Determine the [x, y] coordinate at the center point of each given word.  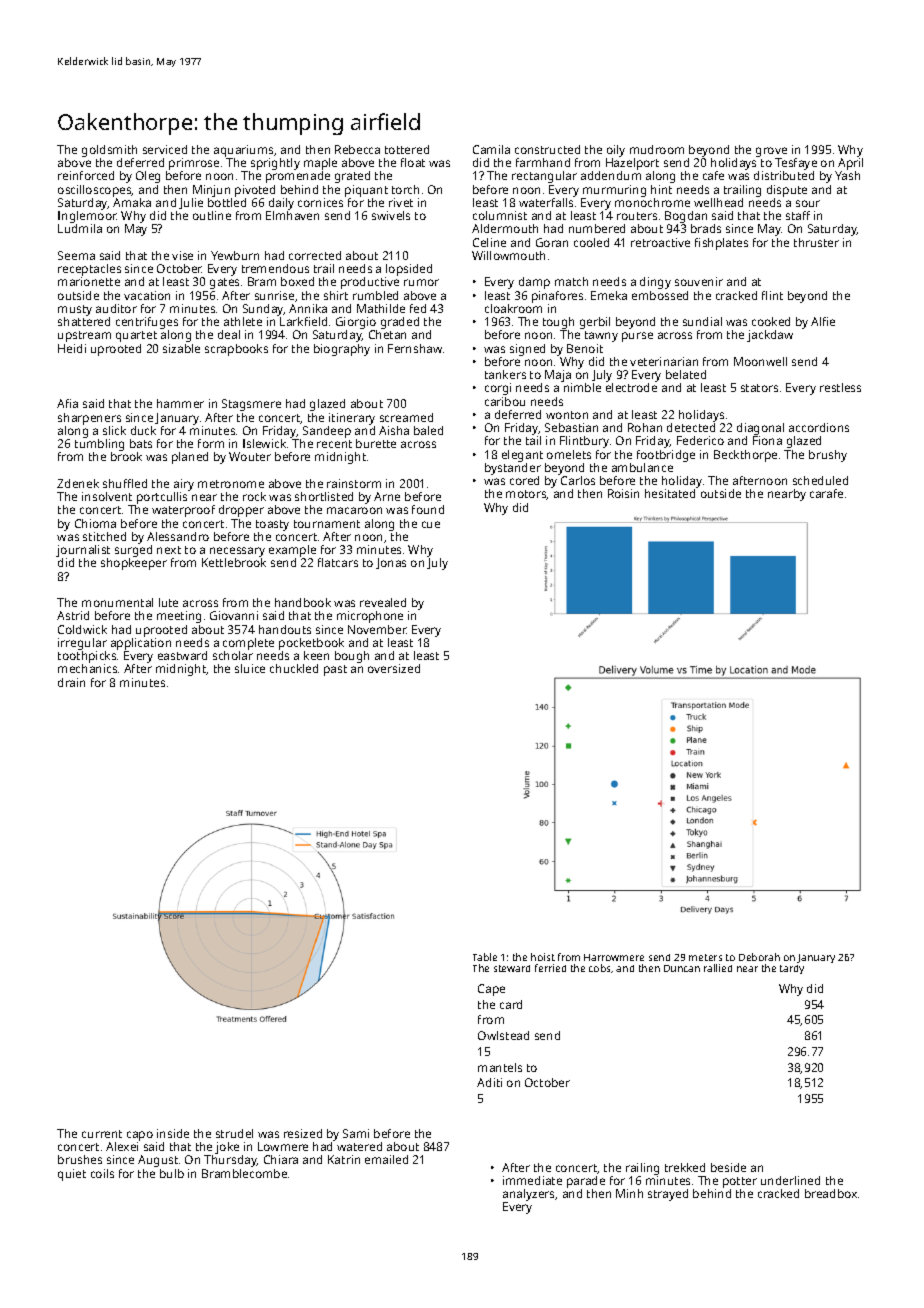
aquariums [243, 151]
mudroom [657, 149]
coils [102, 1173]
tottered [407, 149]
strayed [668, 1195]
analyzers [529, 1195]
